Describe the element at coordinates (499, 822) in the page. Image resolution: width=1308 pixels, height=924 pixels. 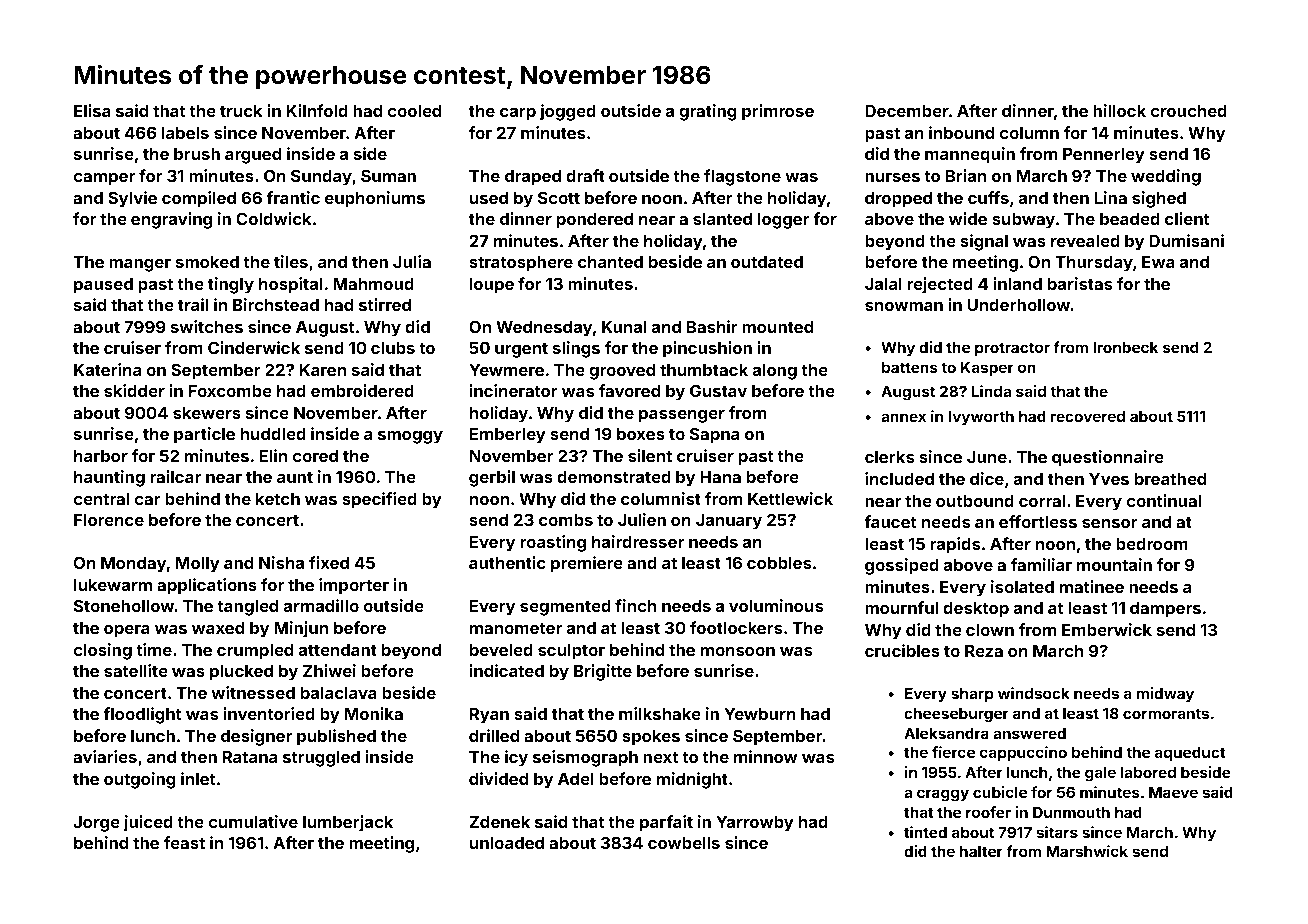
I see `Zdenek` at that location.
